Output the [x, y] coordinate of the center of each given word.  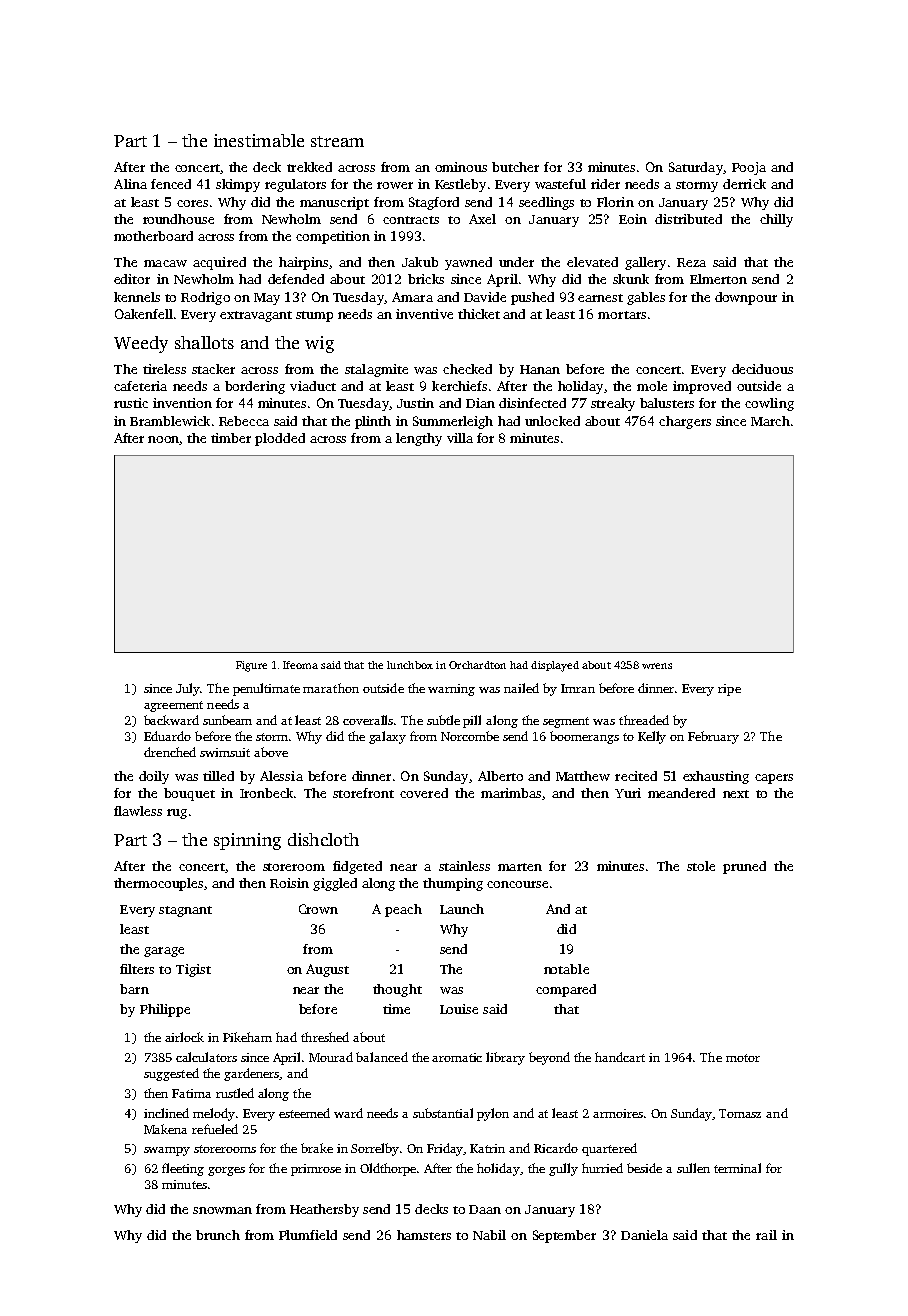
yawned [468, 263]
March [770, 421]
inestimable [259, 140]
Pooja [749, 168]
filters [137, 969]
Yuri [628, 793]
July [188, 689]
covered [424, 793]
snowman [222, 1210]
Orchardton [477, 665]
